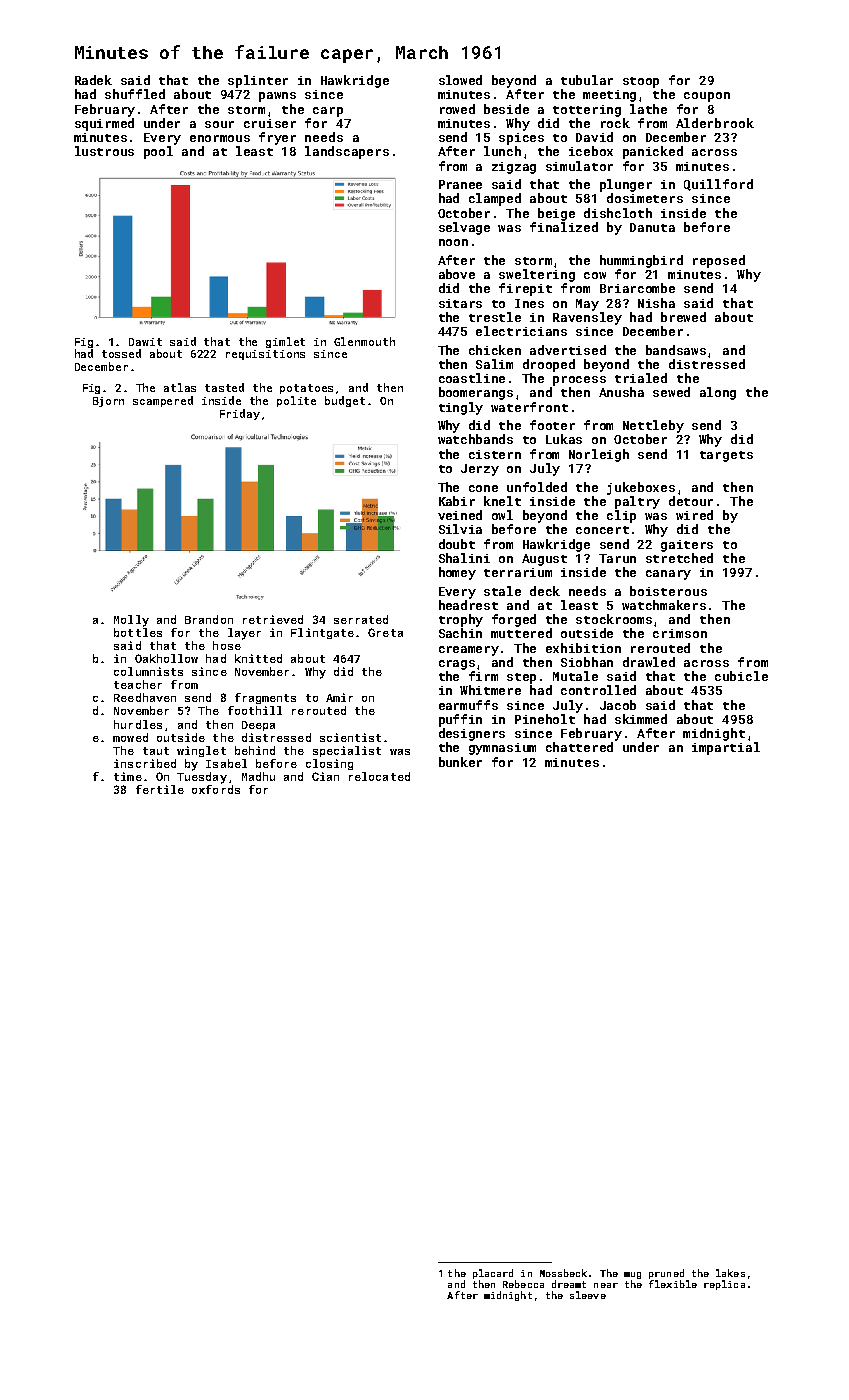 This screenshot has width=849, height=1400. I want to click on rowed, so click(457, 109).
